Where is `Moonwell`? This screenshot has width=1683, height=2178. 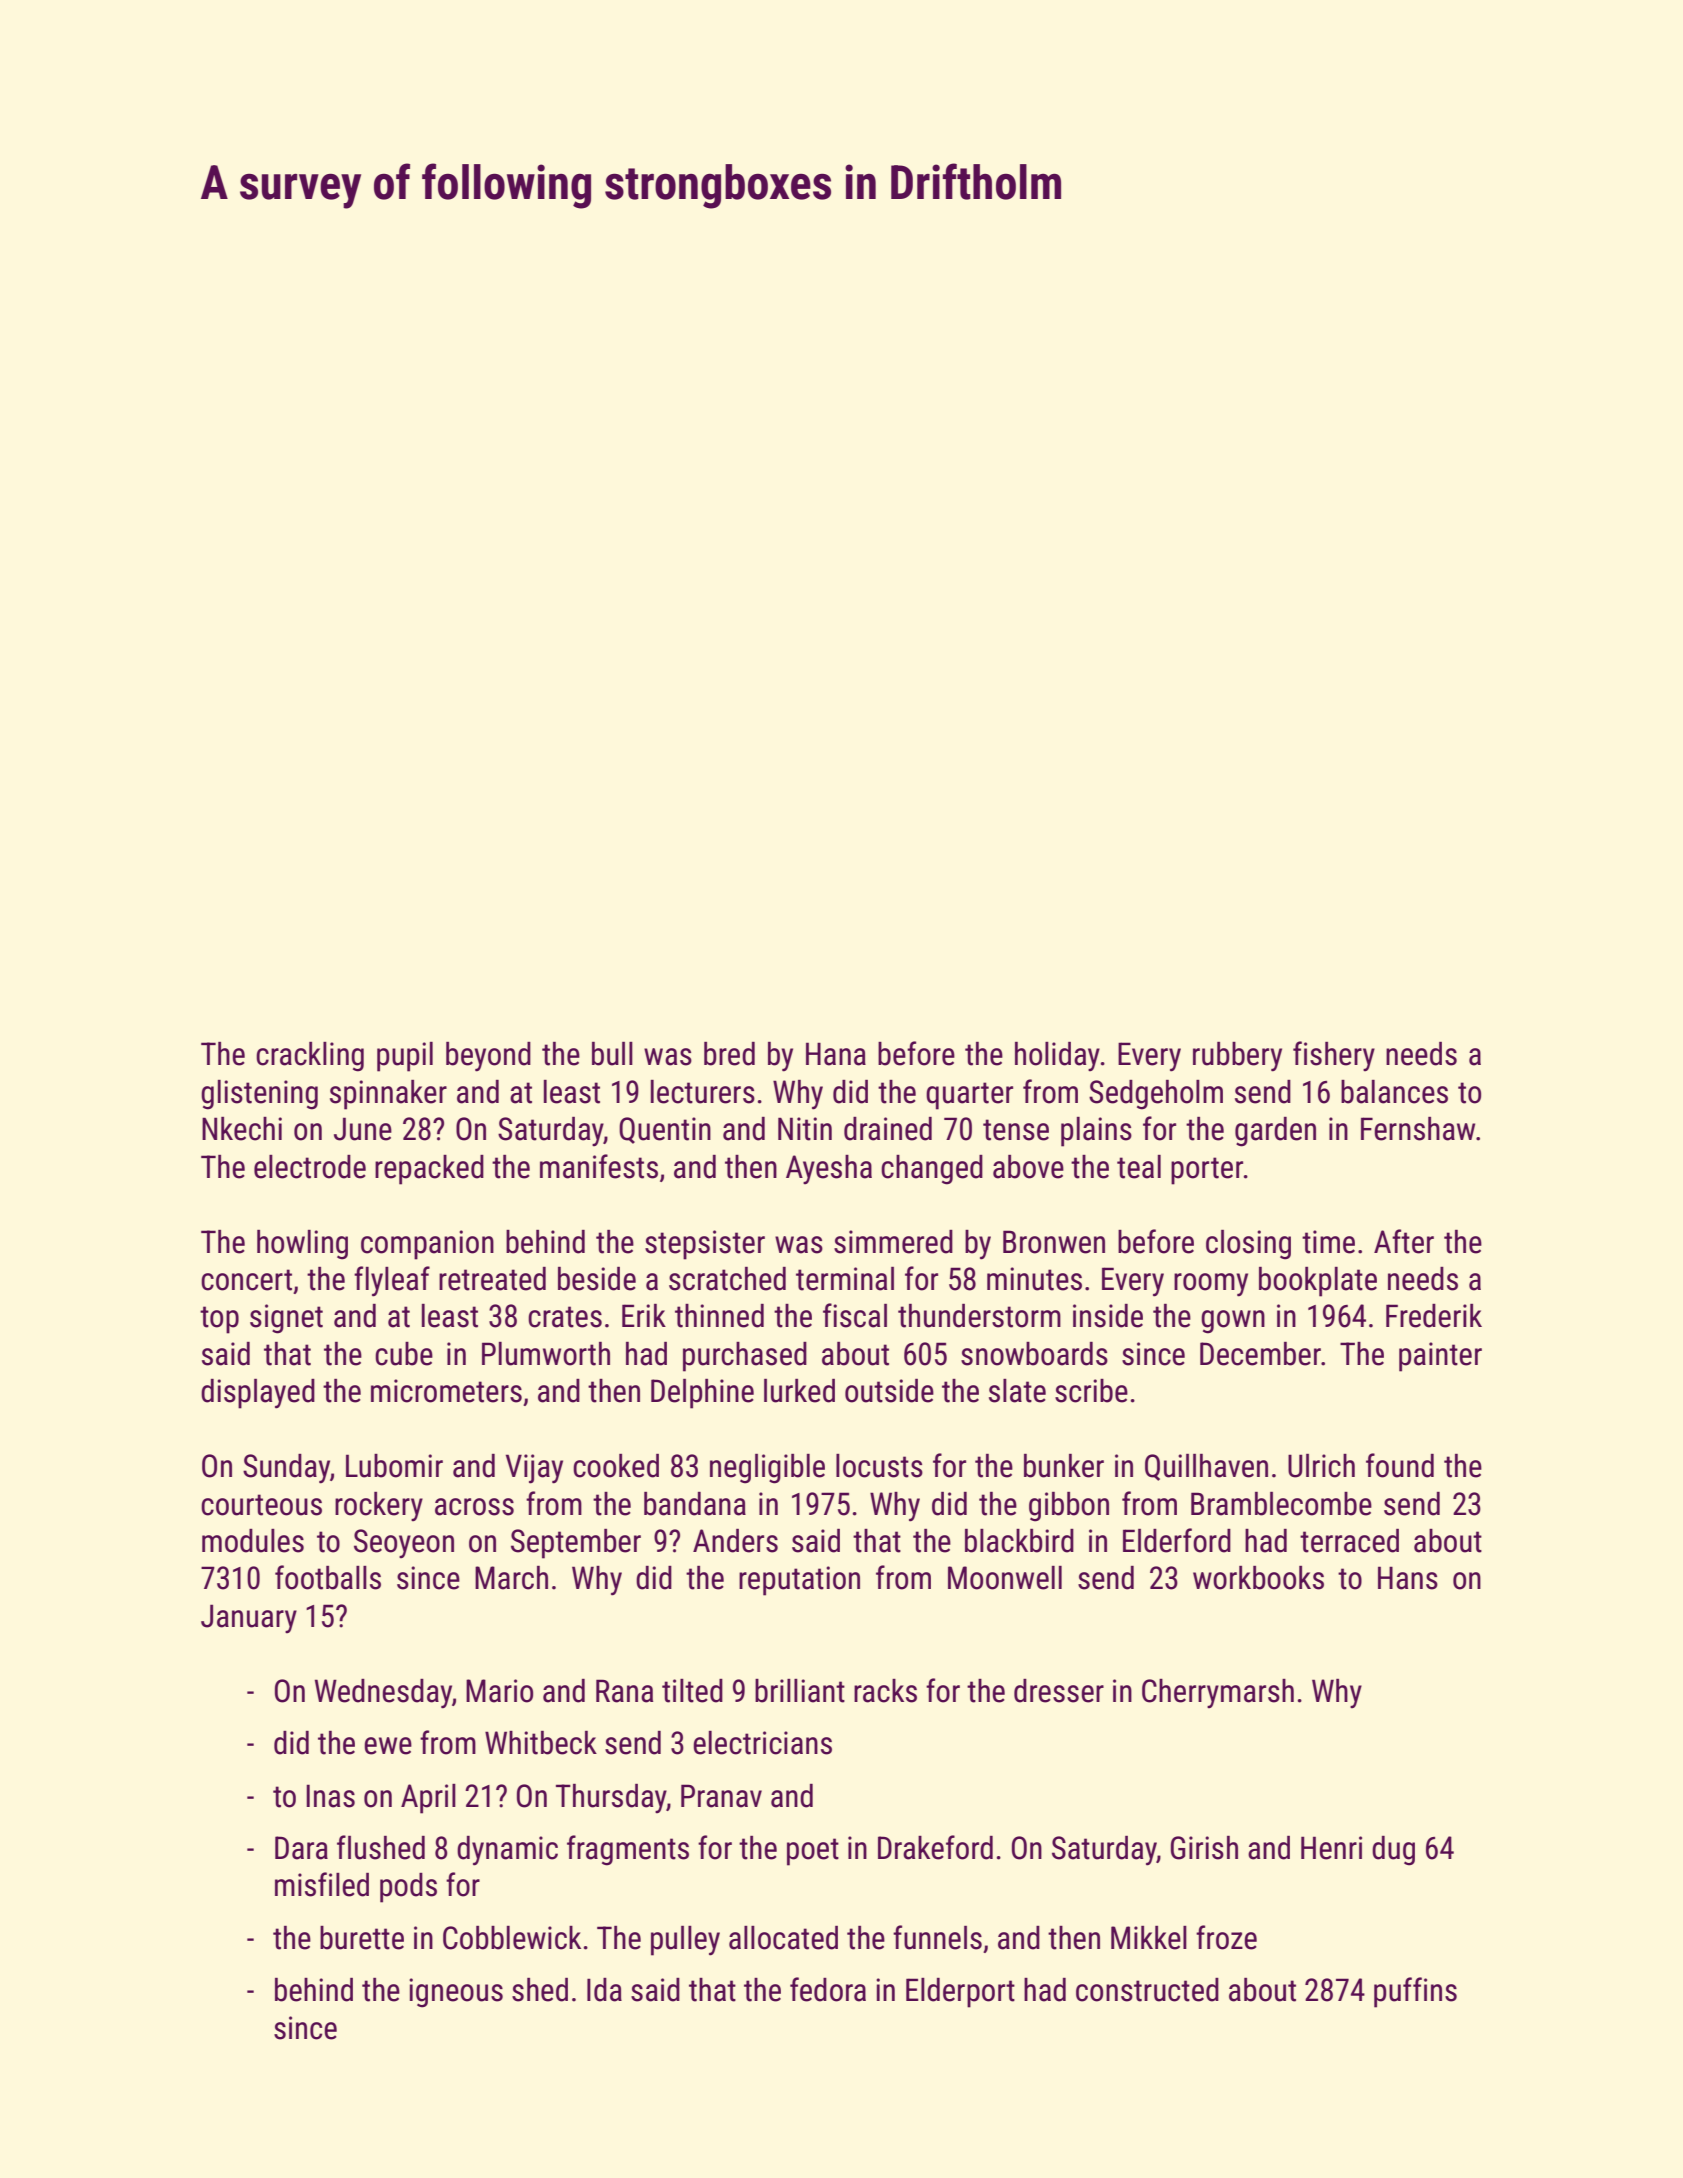
Moonwell is located at coordinates (1005, 1578).
